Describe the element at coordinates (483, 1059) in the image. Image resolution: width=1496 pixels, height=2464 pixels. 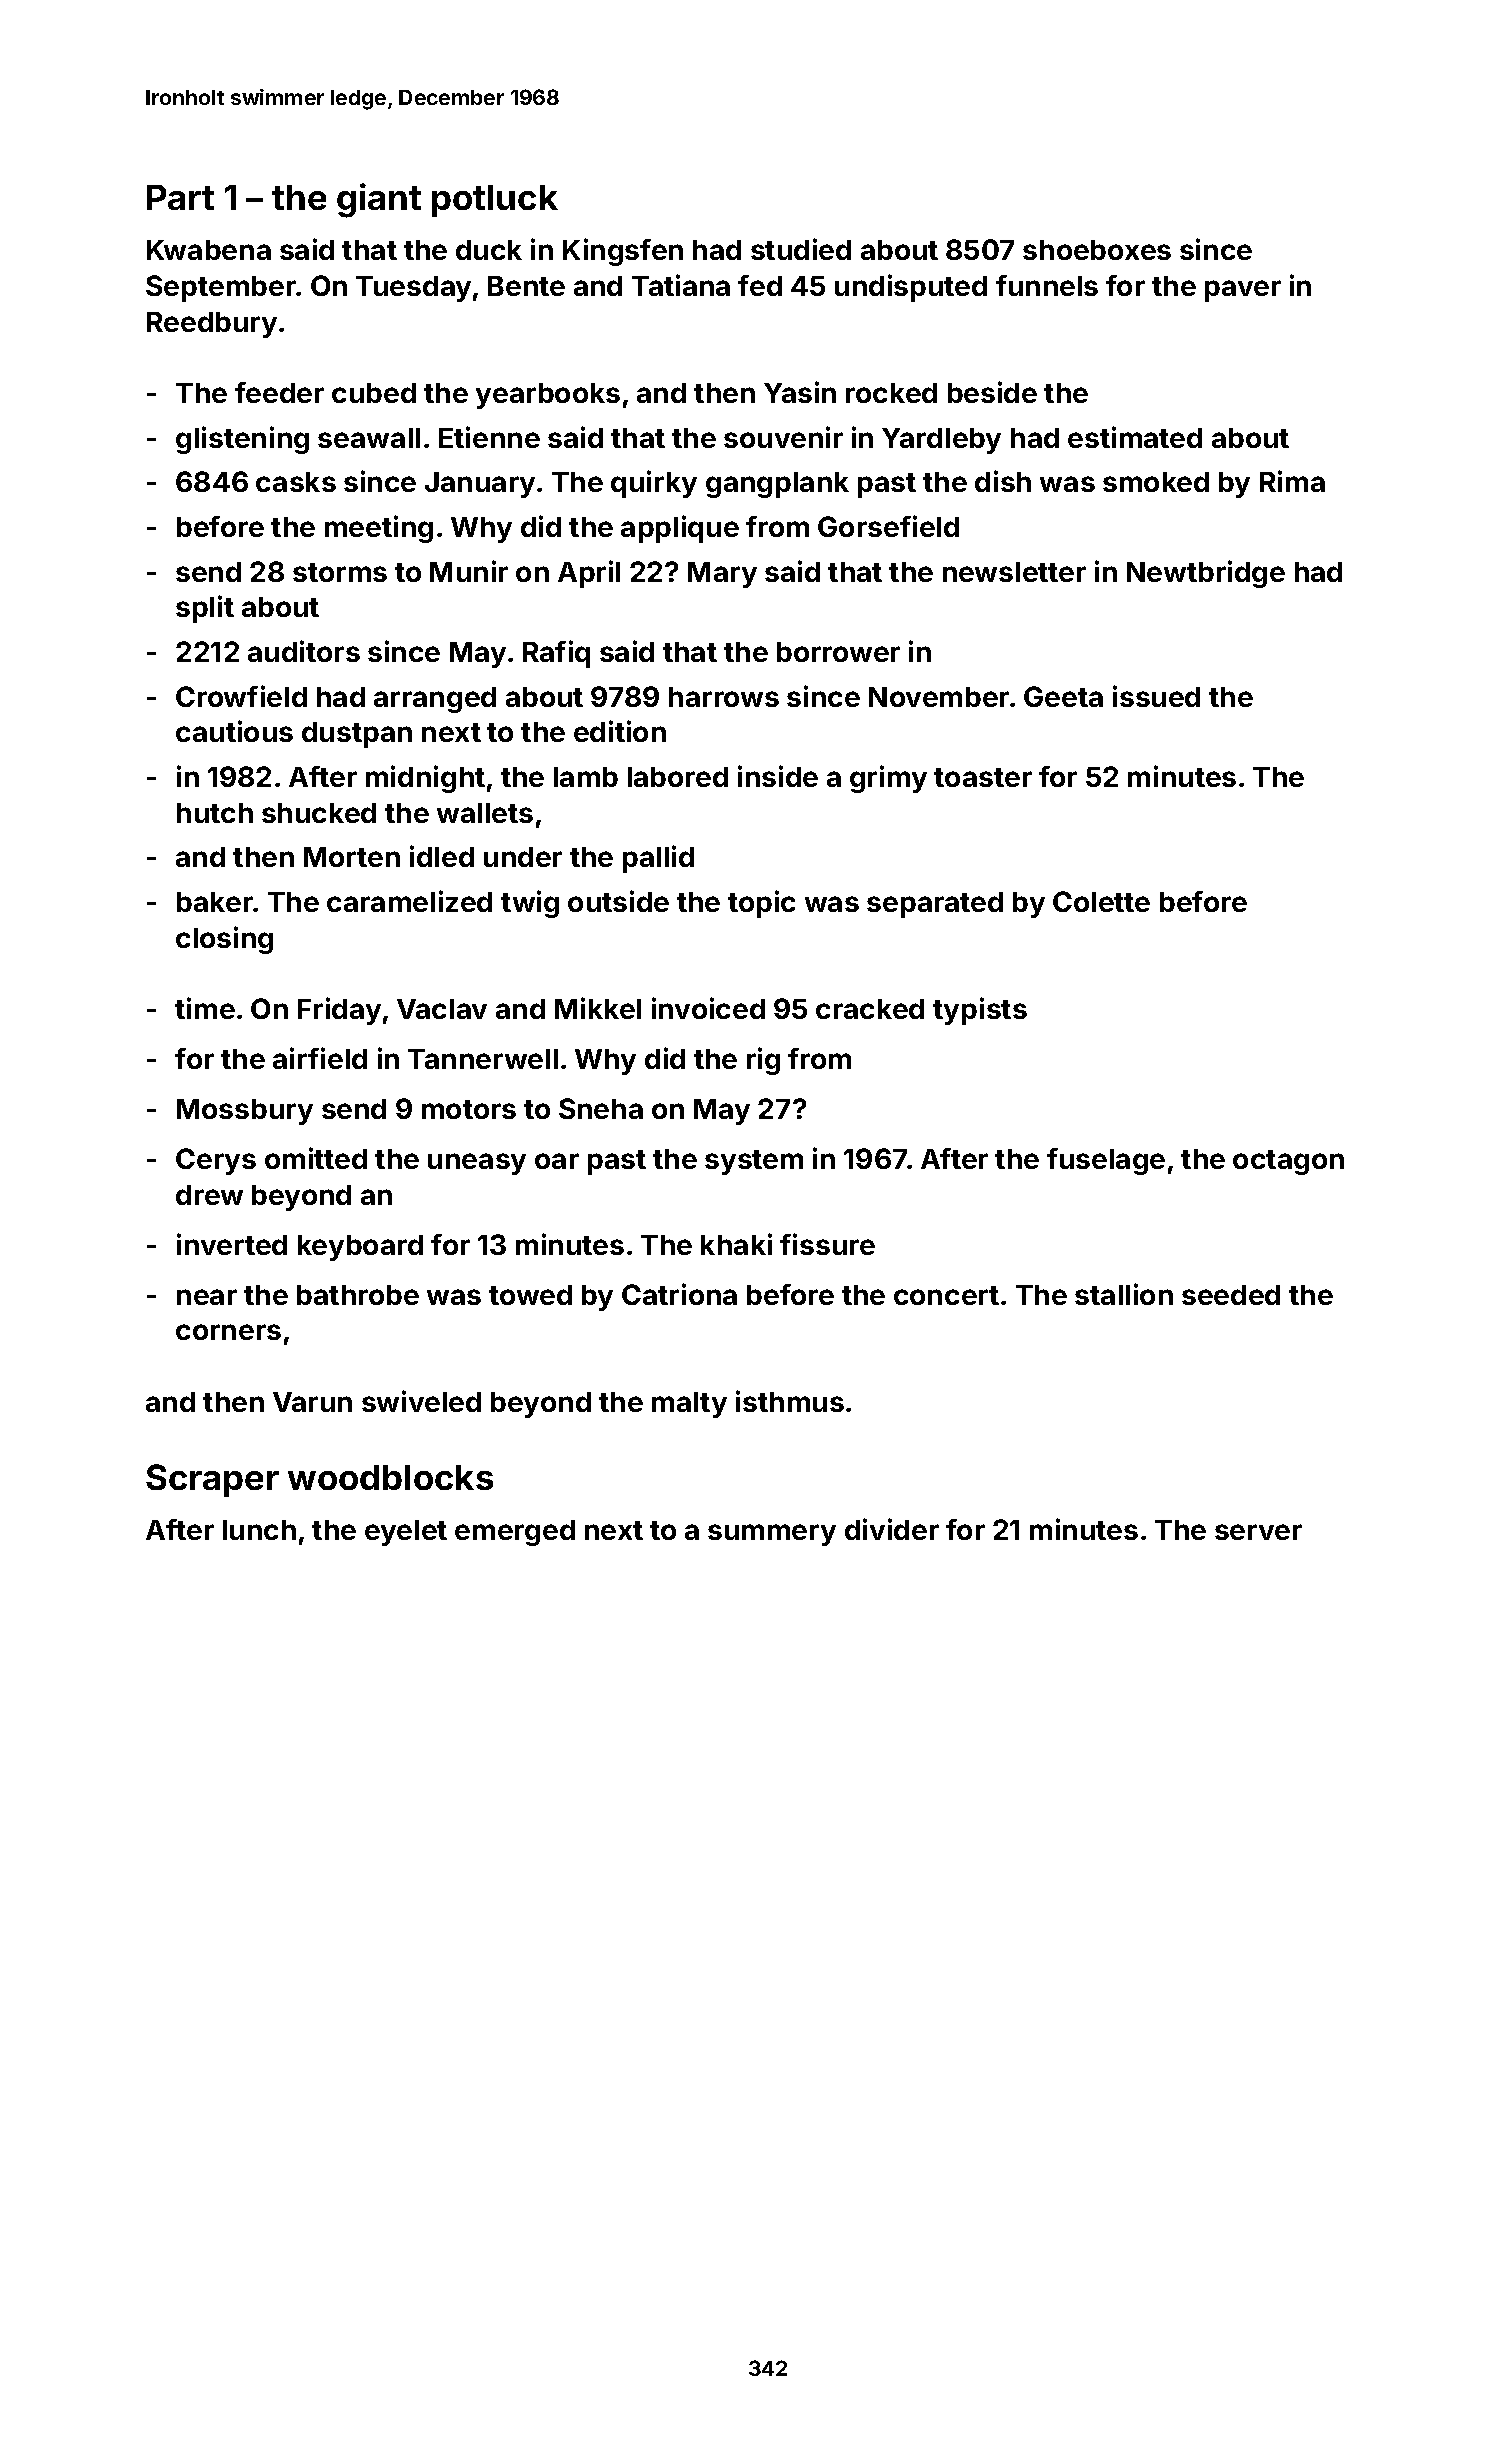
I see `Tannerwell` at that location.
